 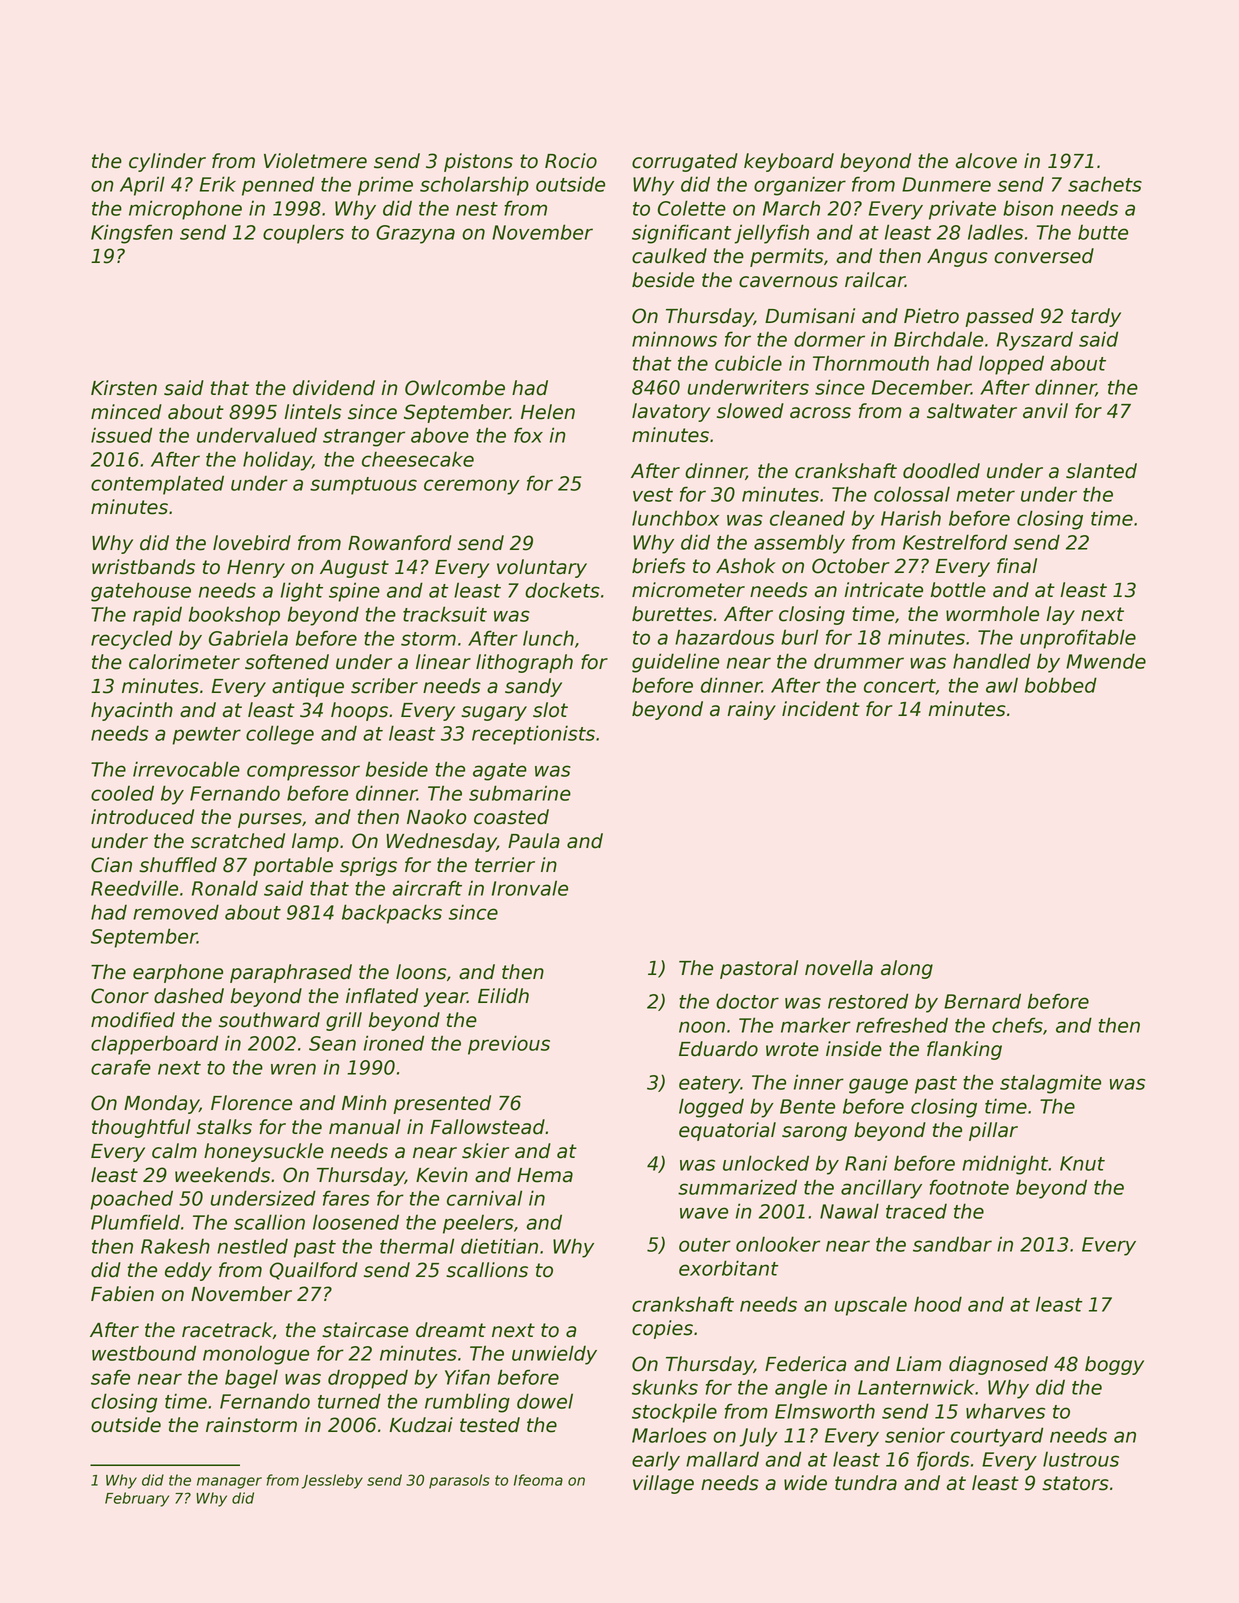 What do you see at coordinates (571, 161) in the image?
I see `Rocio` at bounding box center [571, 161].
